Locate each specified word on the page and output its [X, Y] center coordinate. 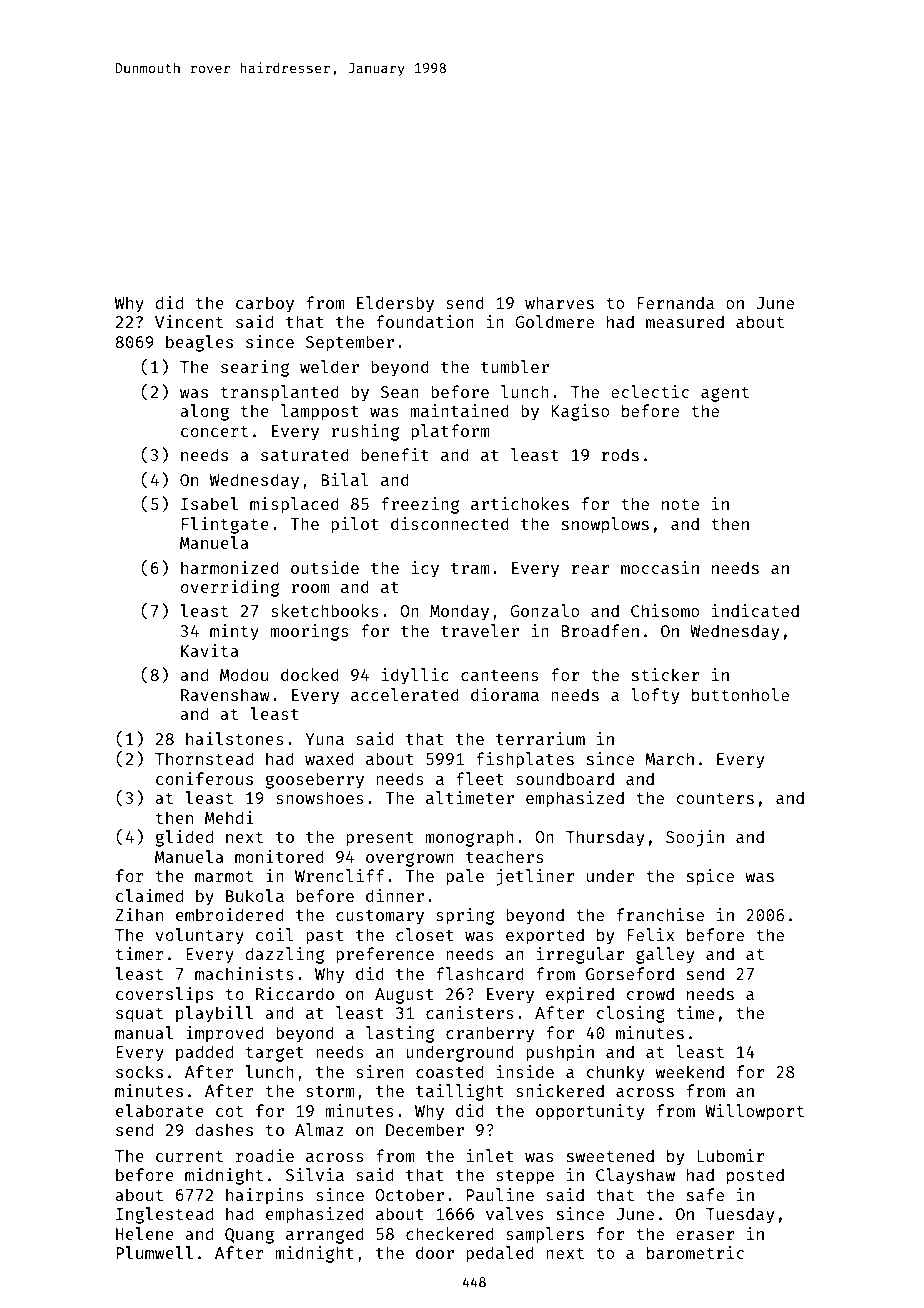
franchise [660, 914]
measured [685, 321]
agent [725, 394]
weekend [689, 1071]
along [204, 412]
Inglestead [164, 1215]
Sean [400, 392]
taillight [460, 1092]
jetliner [535, 877]
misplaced [294, 505]
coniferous [204, 778]
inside [525, 1071]
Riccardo [295, 993]
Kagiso [580, 412]
